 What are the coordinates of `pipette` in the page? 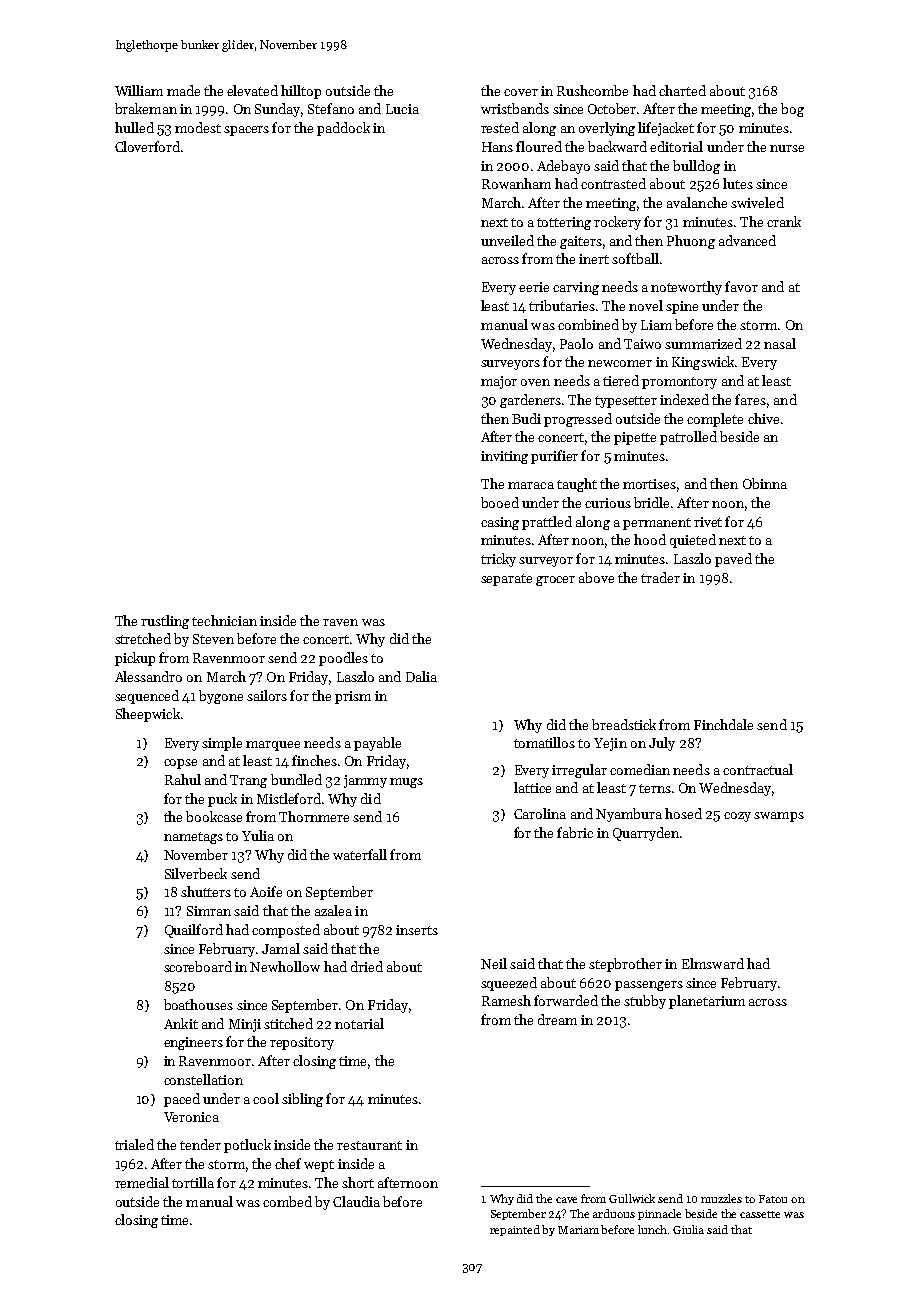 It's located at (635, 438).
